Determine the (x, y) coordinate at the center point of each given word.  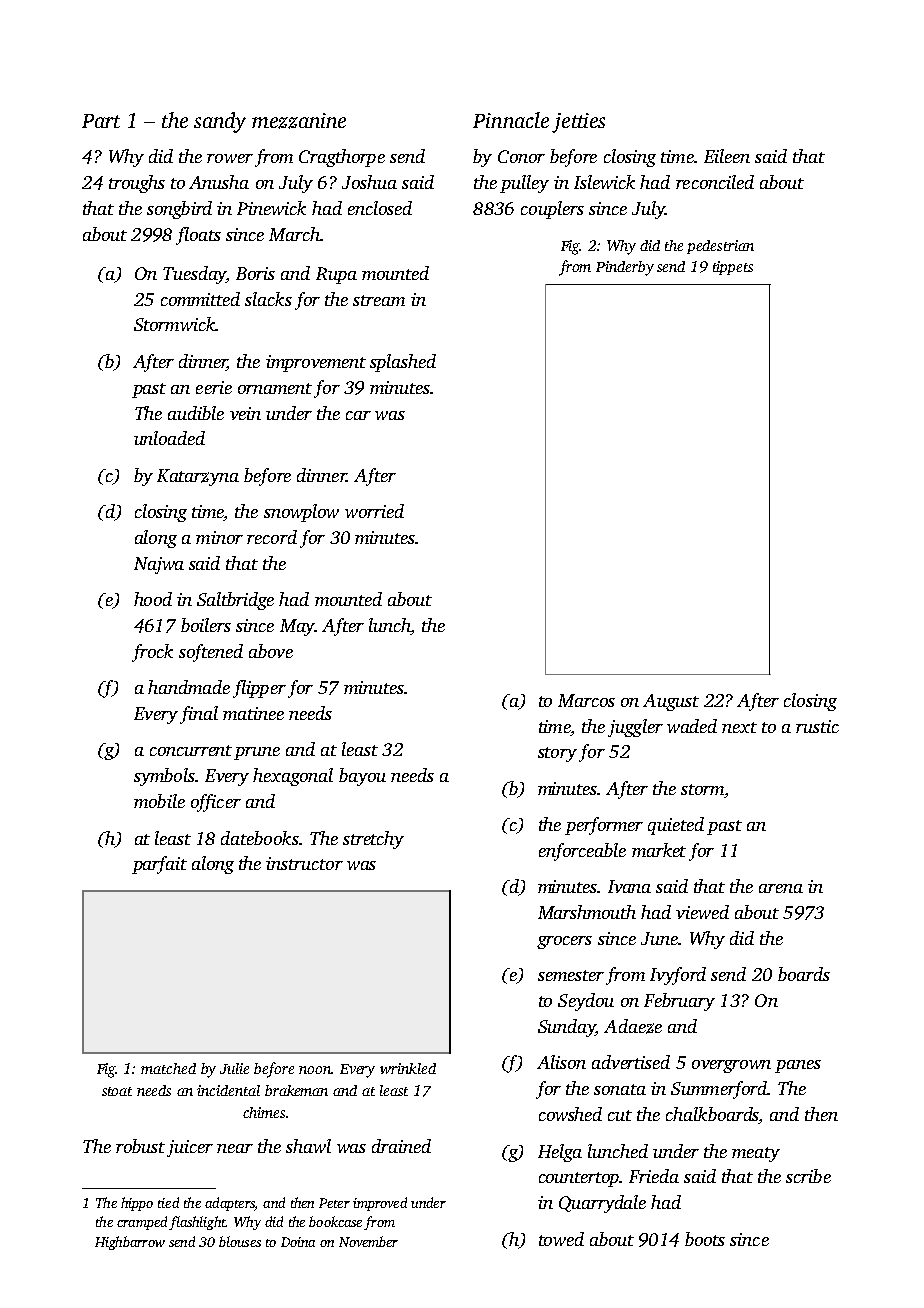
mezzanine (299, 121)
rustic (817, 726)
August (671, 702)
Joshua (369, 182)
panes (798, 1066)
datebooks (260, 838)
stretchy (373, 840)
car (358, 415)
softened (211, 653)
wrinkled (408, 1068)
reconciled (715, 182)
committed (200, 299)
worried (374, 511)
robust (140, 1146)
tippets (733, 268)
